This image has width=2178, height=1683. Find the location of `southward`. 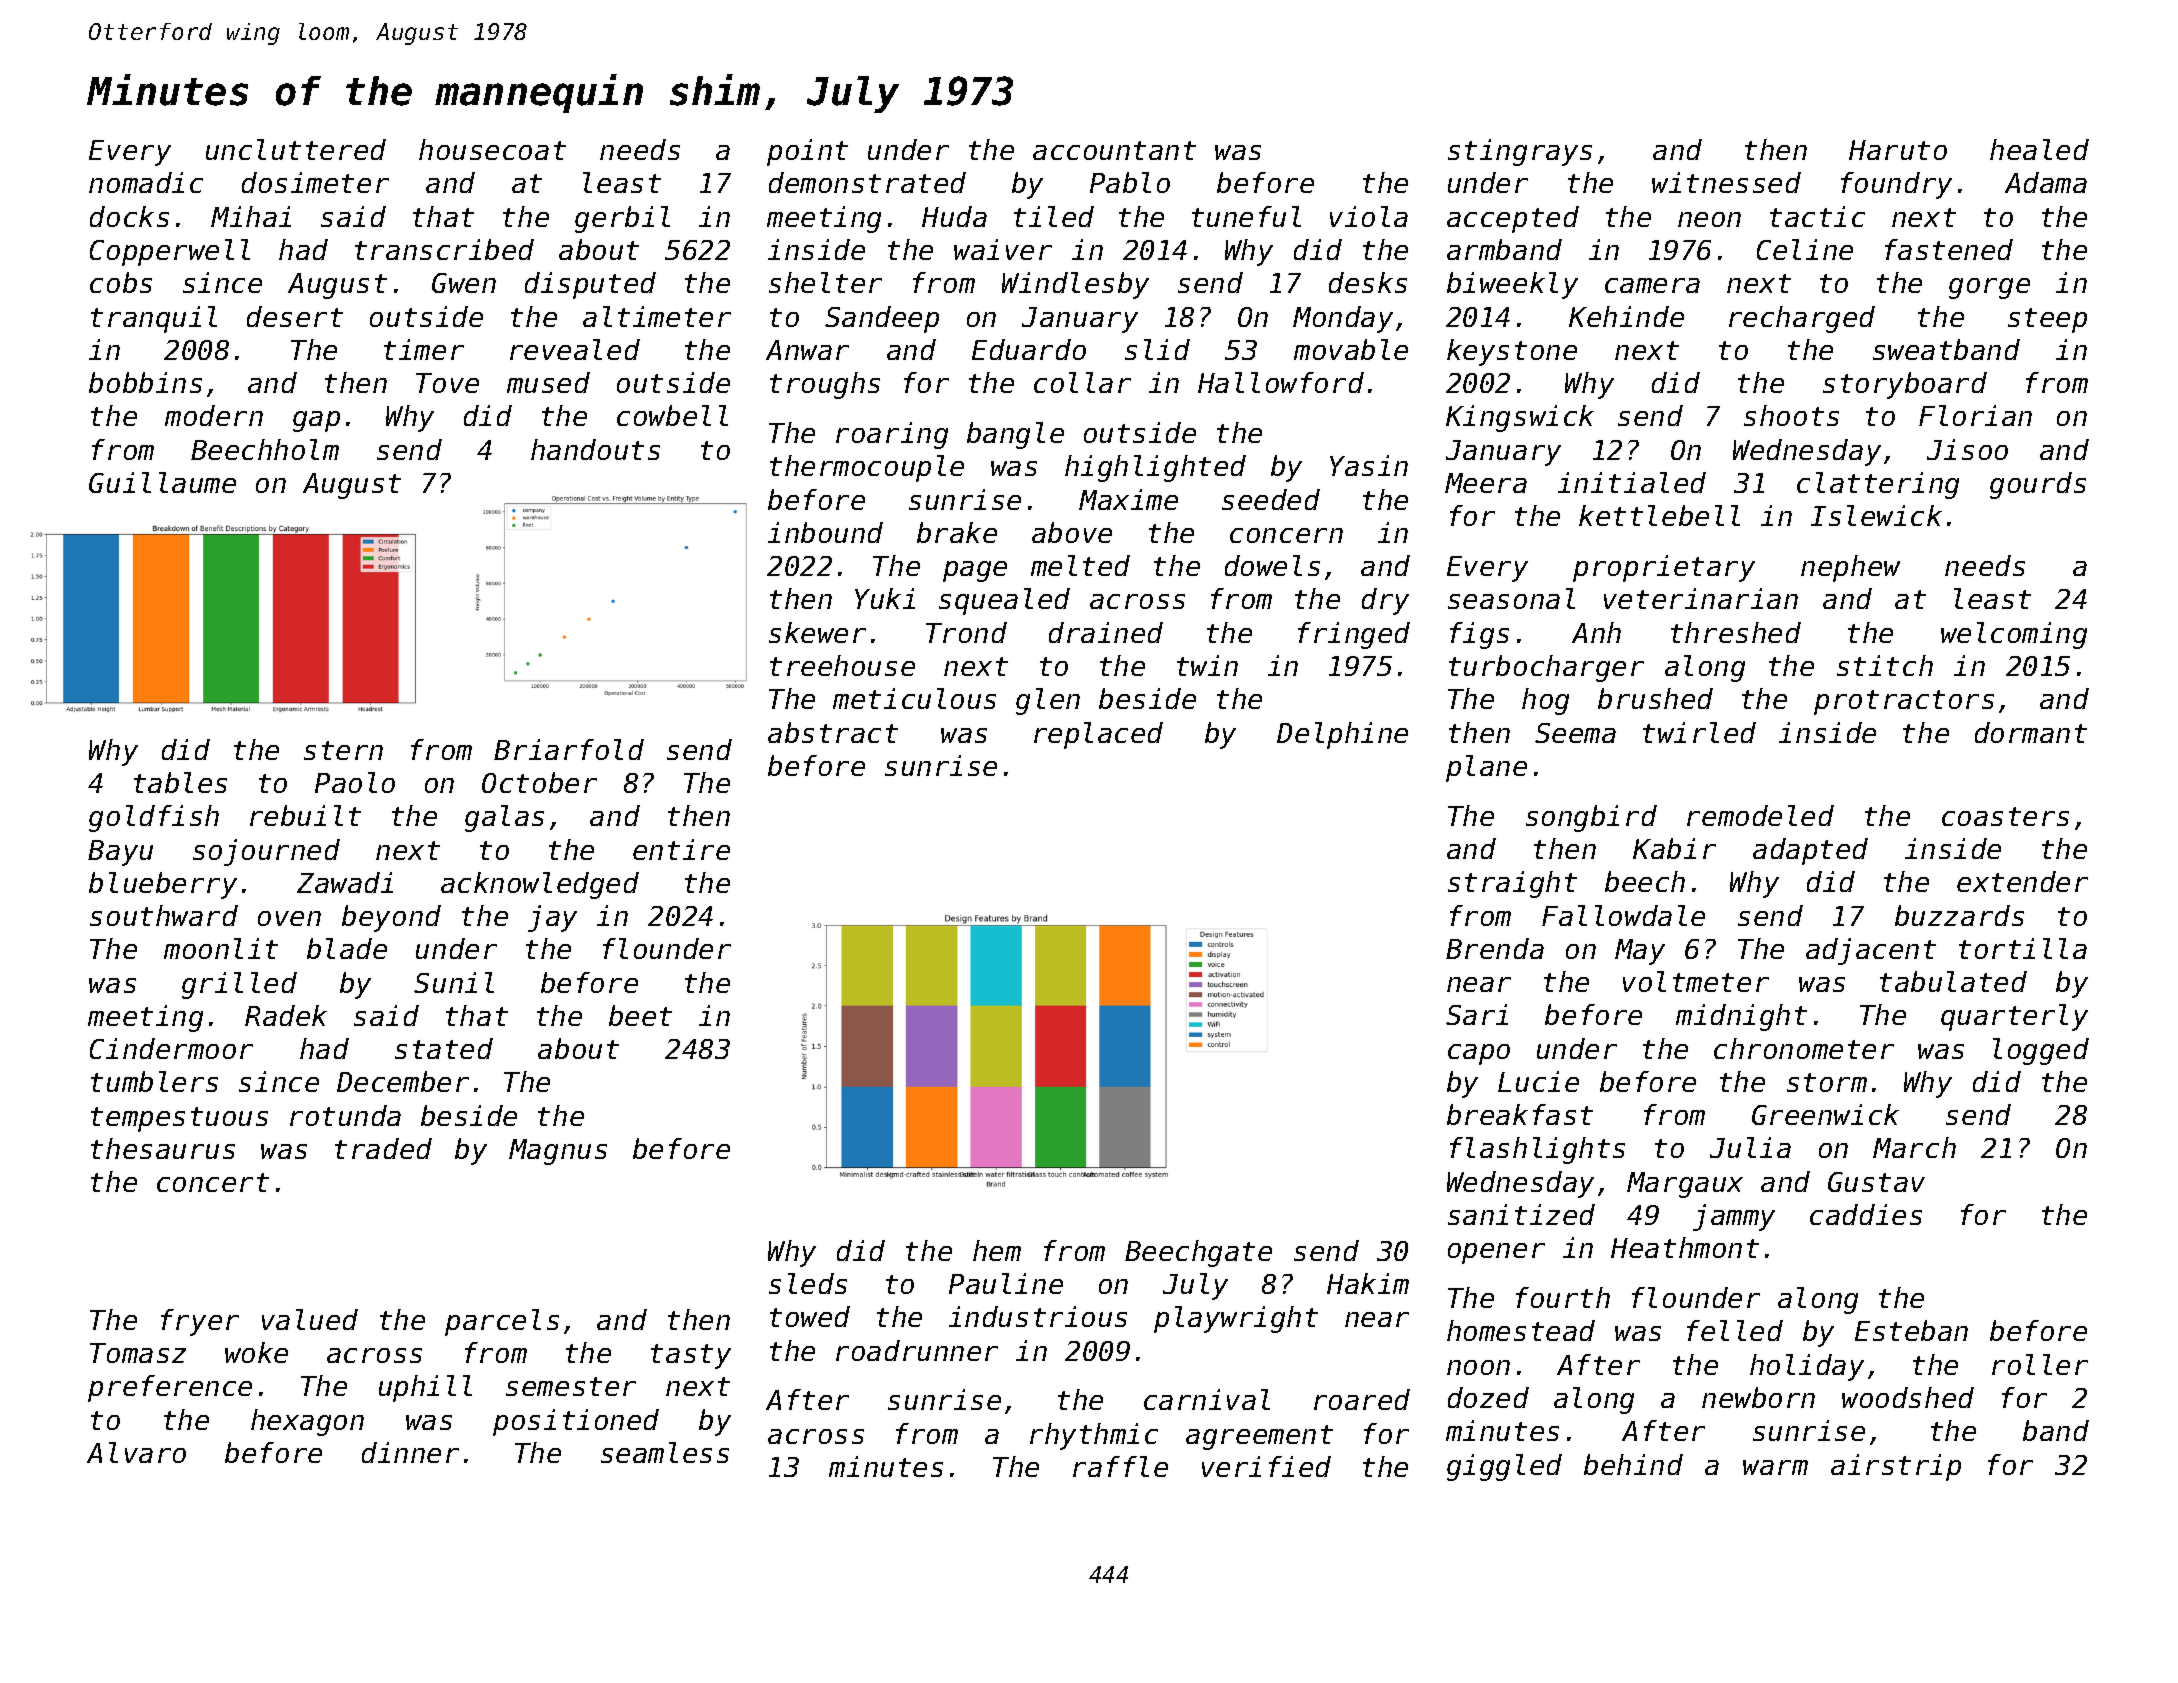

southward is located at coordinates (164, 915).
